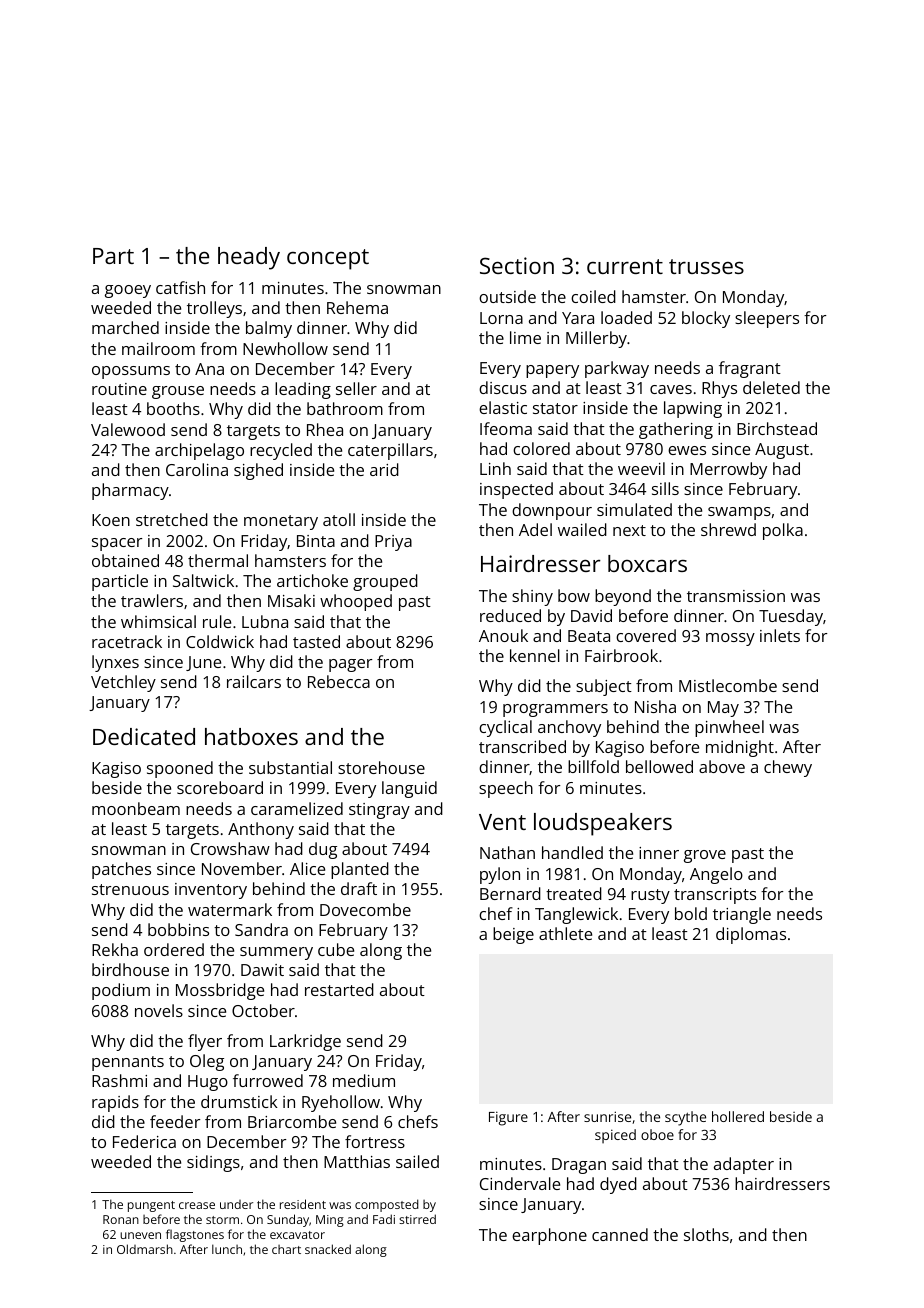 Image resolution: width=924 pixels, height=1308 pixels. Describe the element at coordinates (128, 291) in the page. I see `gooey` at that location.
